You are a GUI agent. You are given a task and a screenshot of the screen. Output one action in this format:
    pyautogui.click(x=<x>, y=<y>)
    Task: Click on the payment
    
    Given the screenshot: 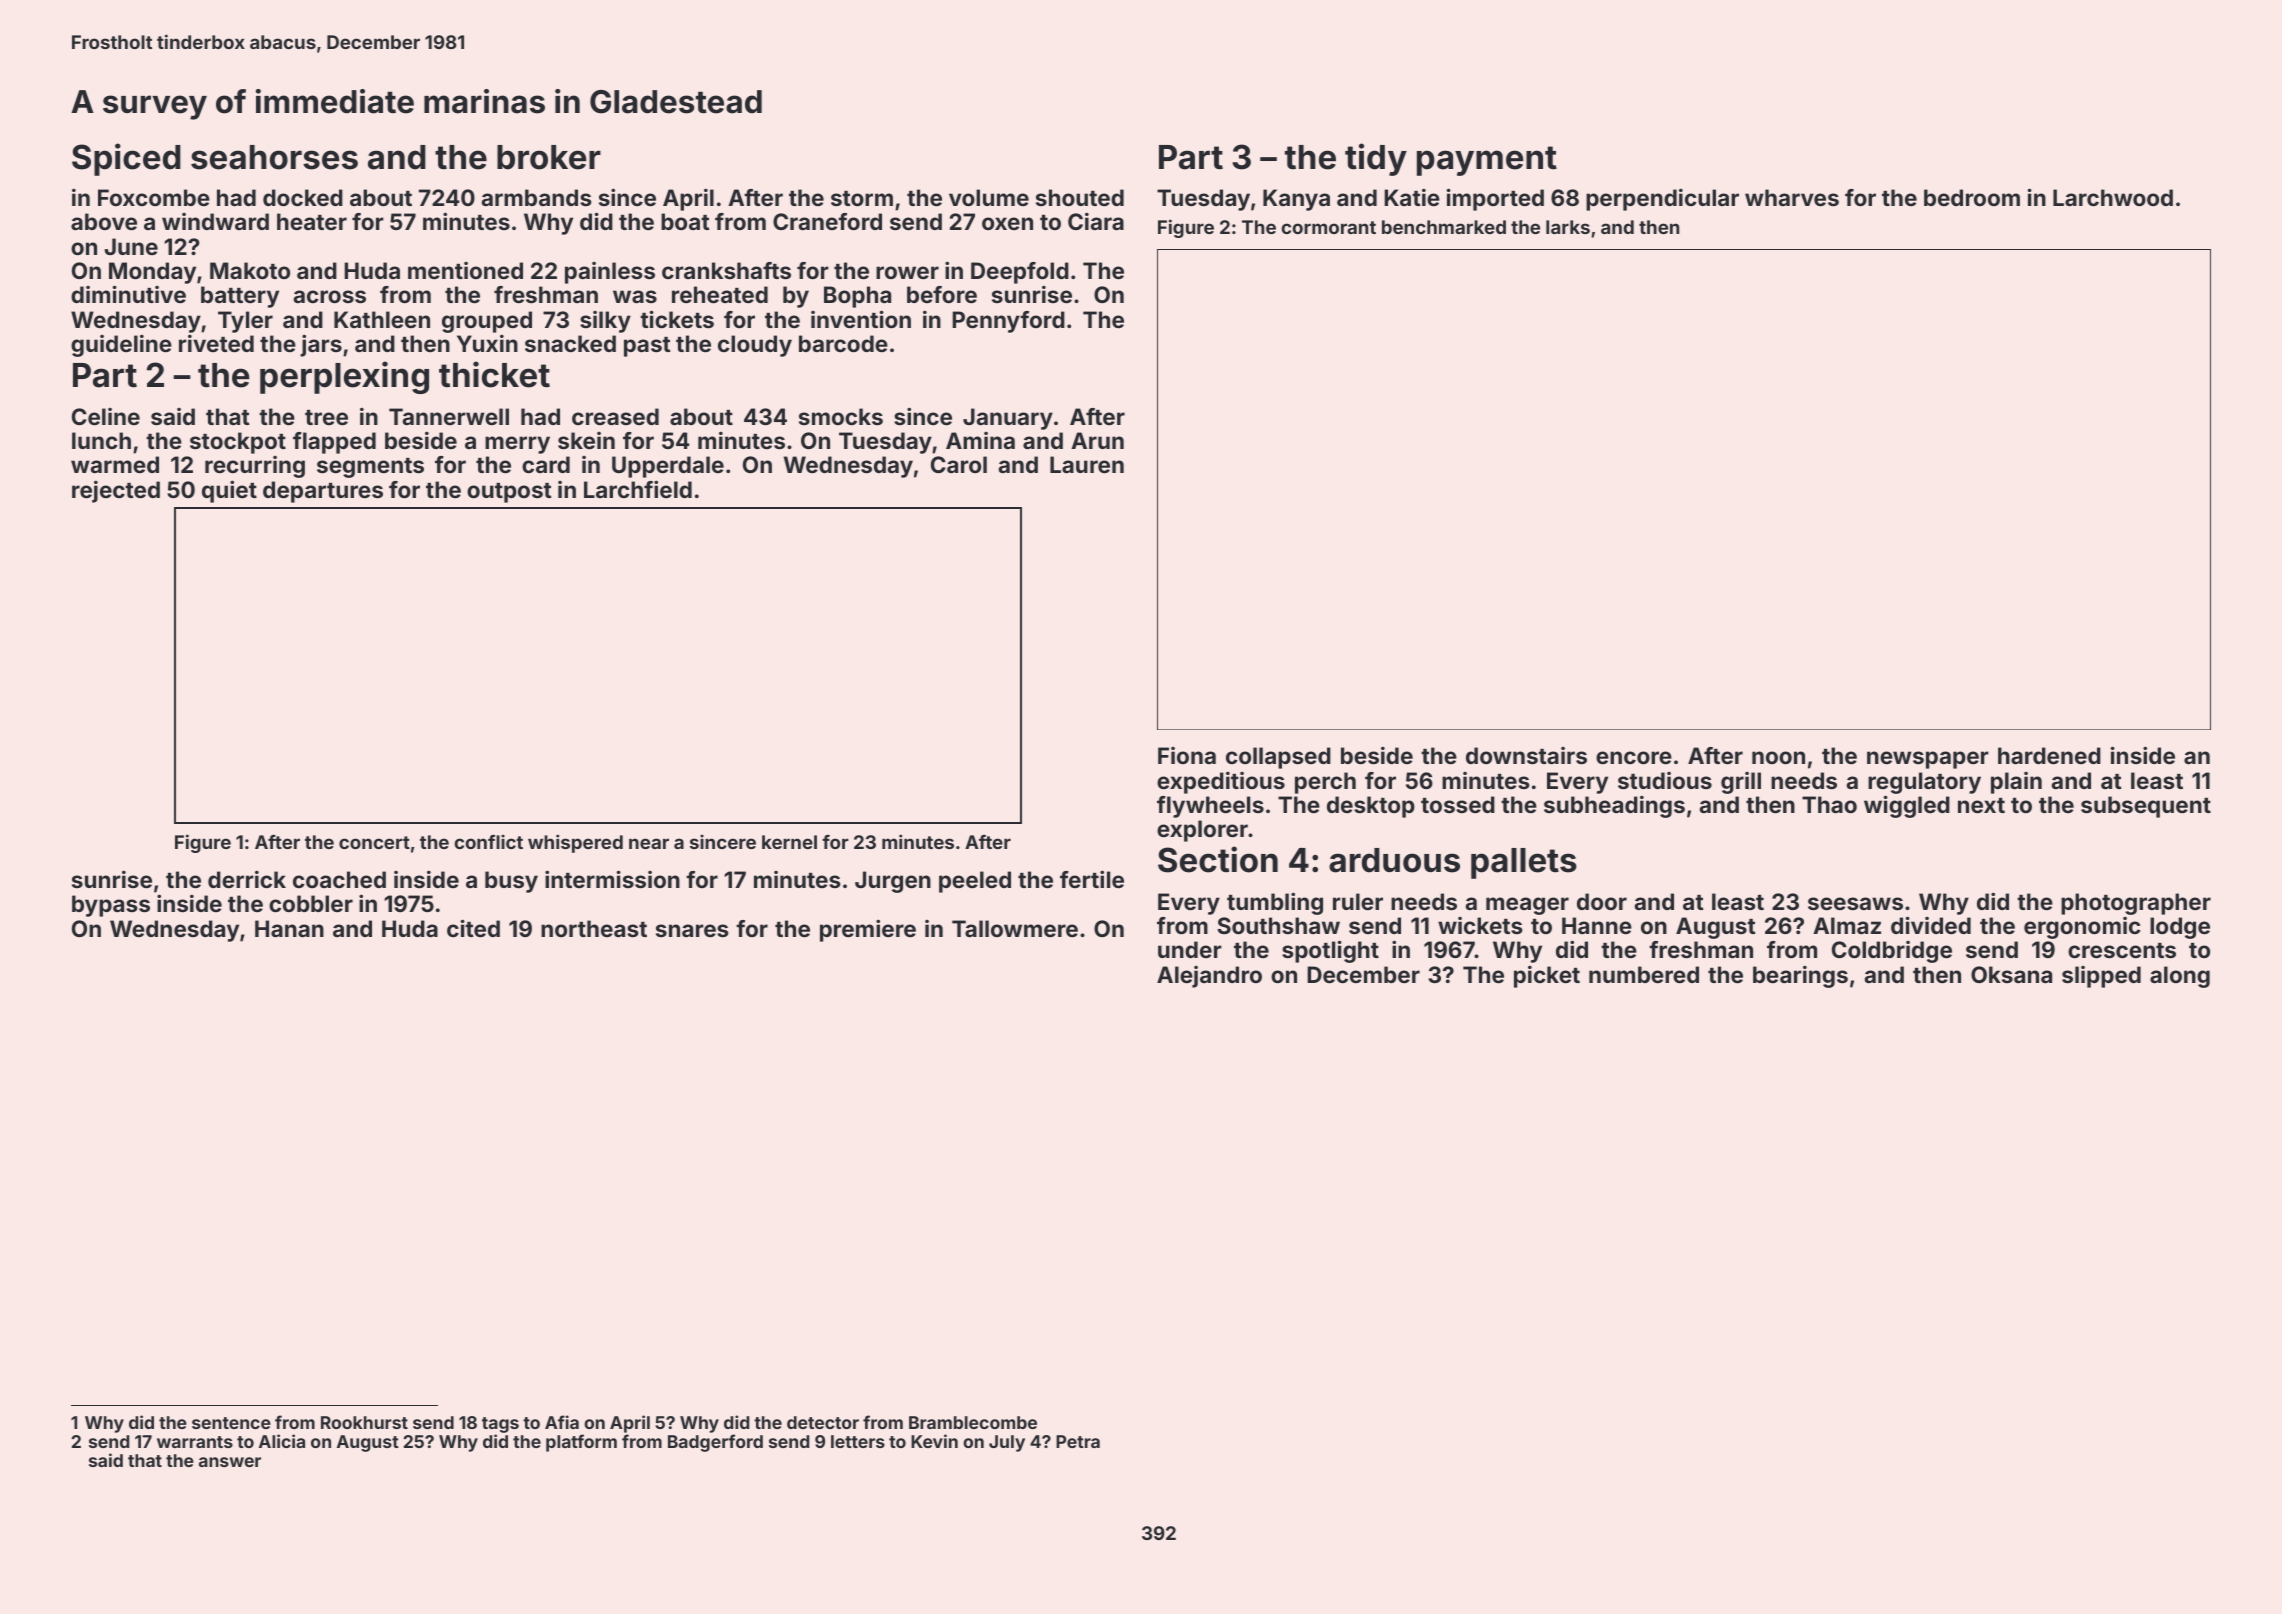 What is the action you would take?
    pyautogui.click(x=1487, y=161)
